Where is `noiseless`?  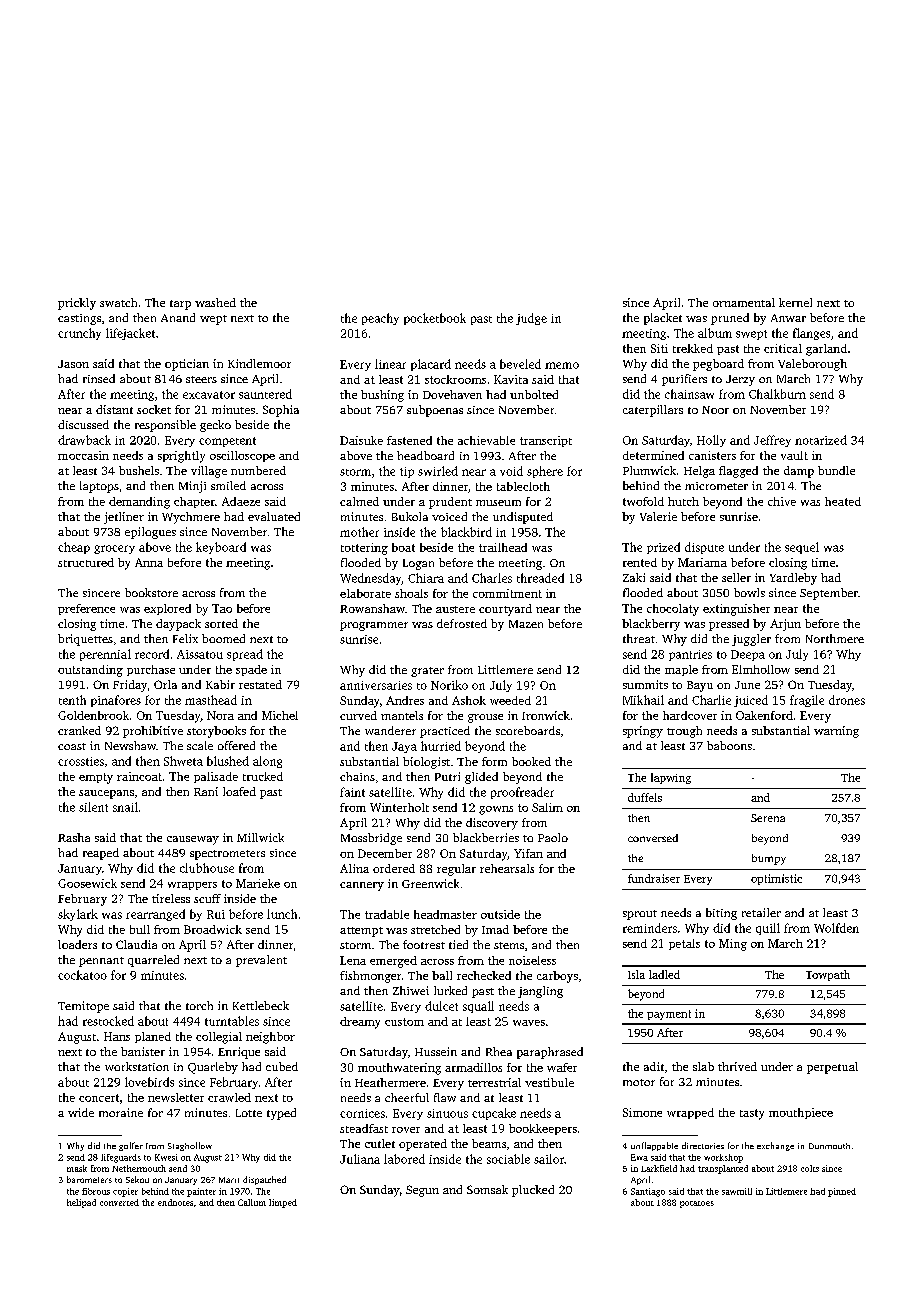 noiseless is located at coordinates (532, 960).
